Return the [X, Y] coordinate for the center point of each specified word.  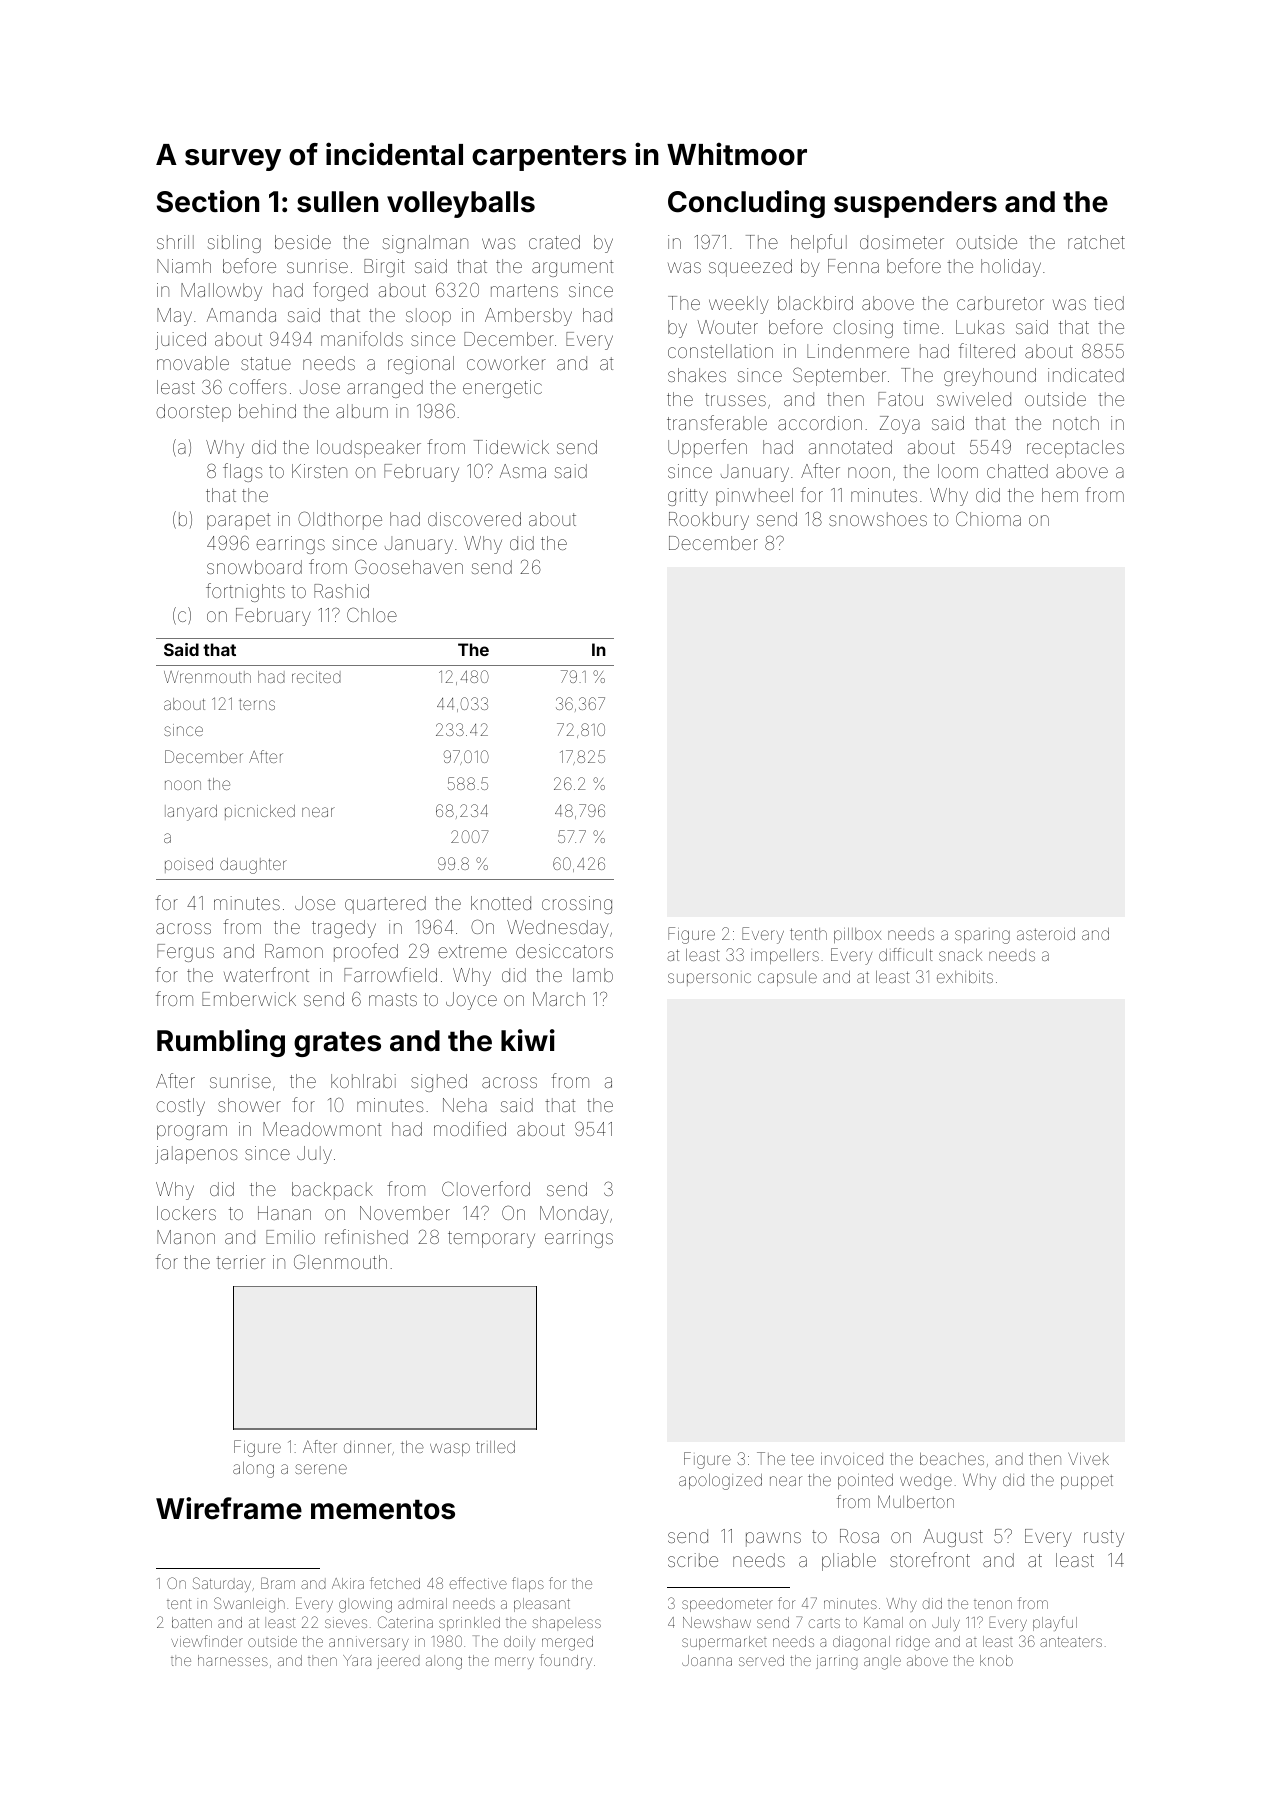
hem [1060, 495]
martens [524, 290]
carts [824, 1623]
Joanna [707, 1660]
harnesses [233, 1660]
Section [208, 201]
